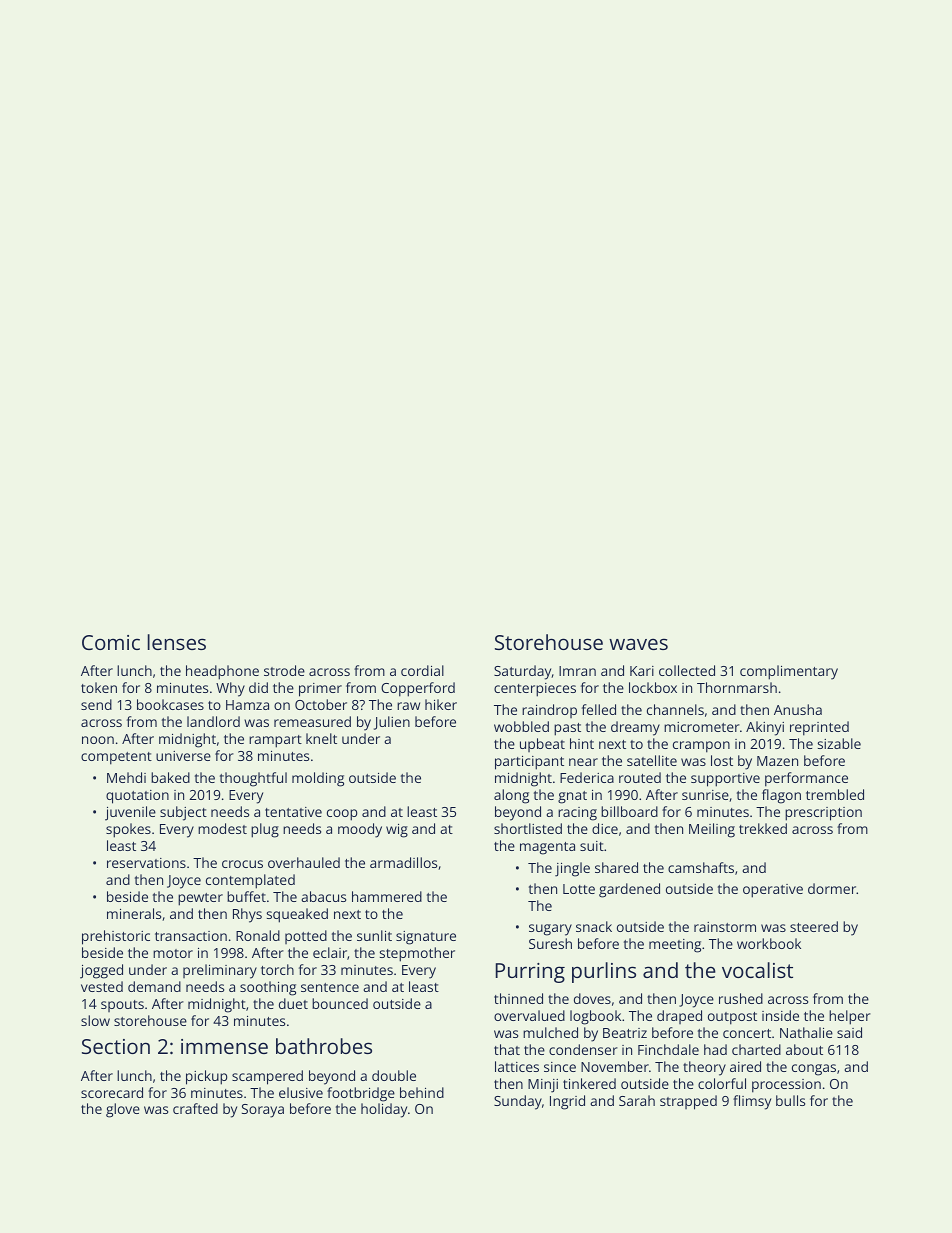 The width and height of the screenshot is (952, 1233). I want to click on camshafts, so click(701, 867).
